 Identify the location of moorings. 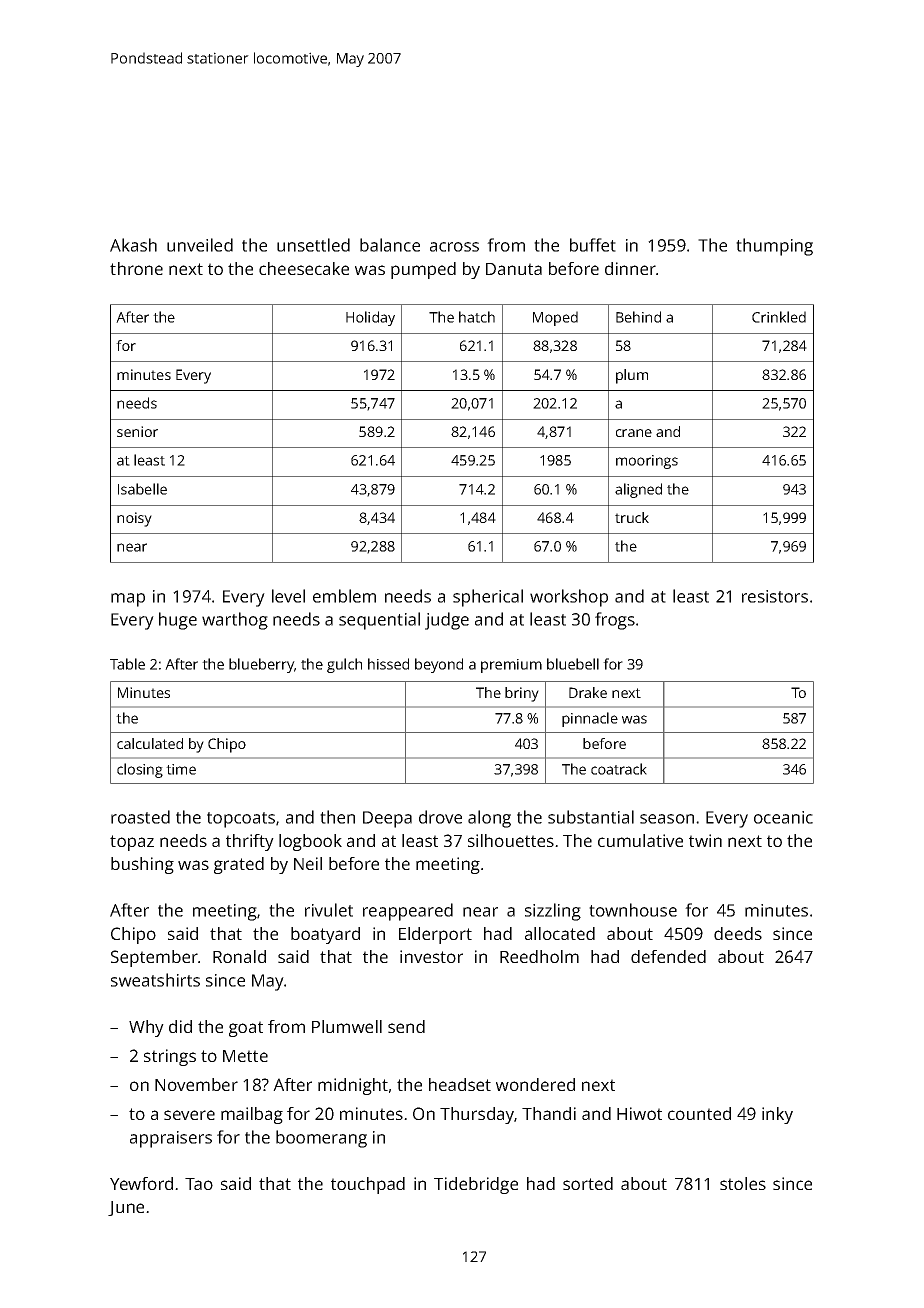
(647, 462).
